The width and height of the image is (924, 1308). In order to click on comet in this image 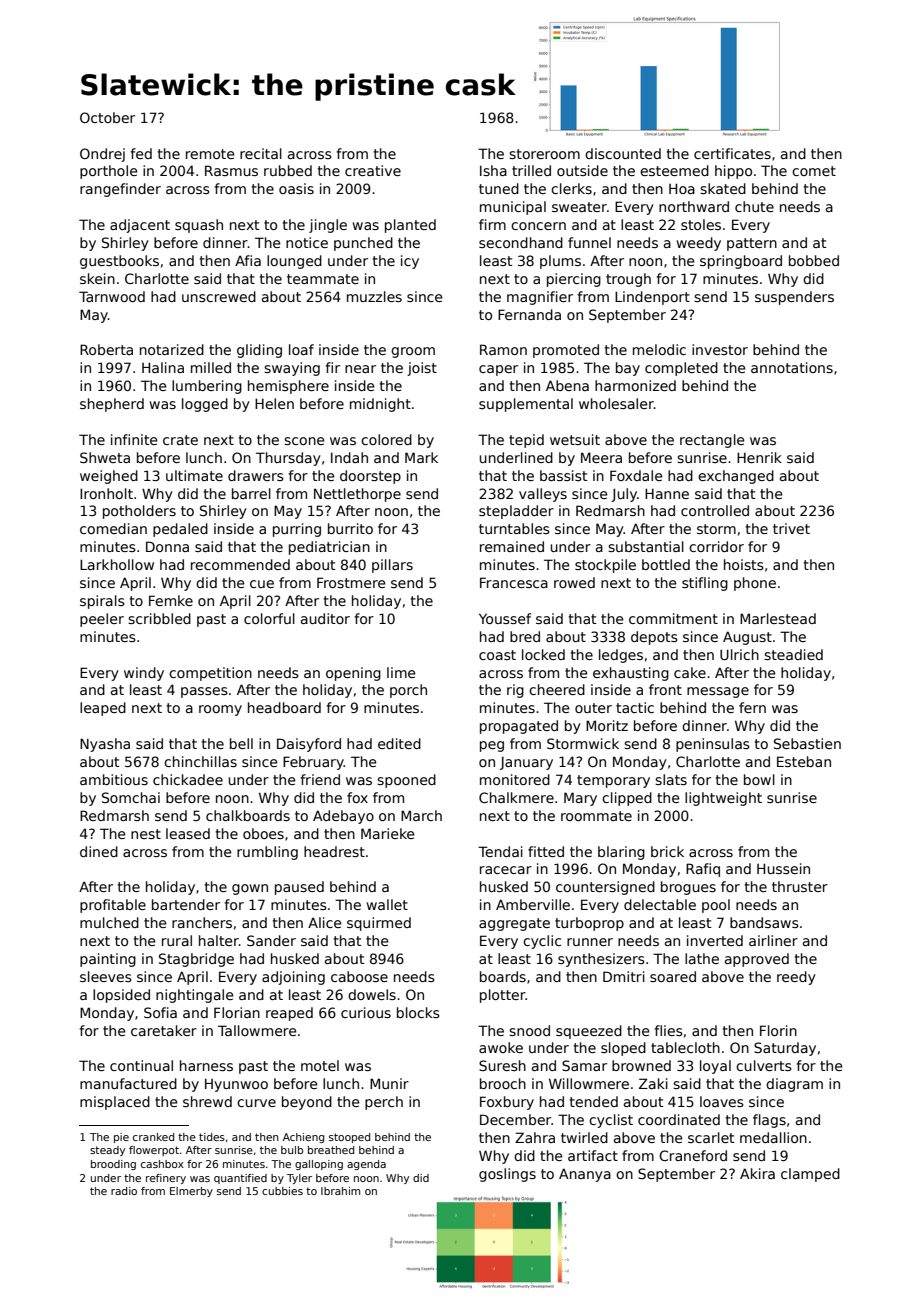, I will do `click(814, 171)`.
